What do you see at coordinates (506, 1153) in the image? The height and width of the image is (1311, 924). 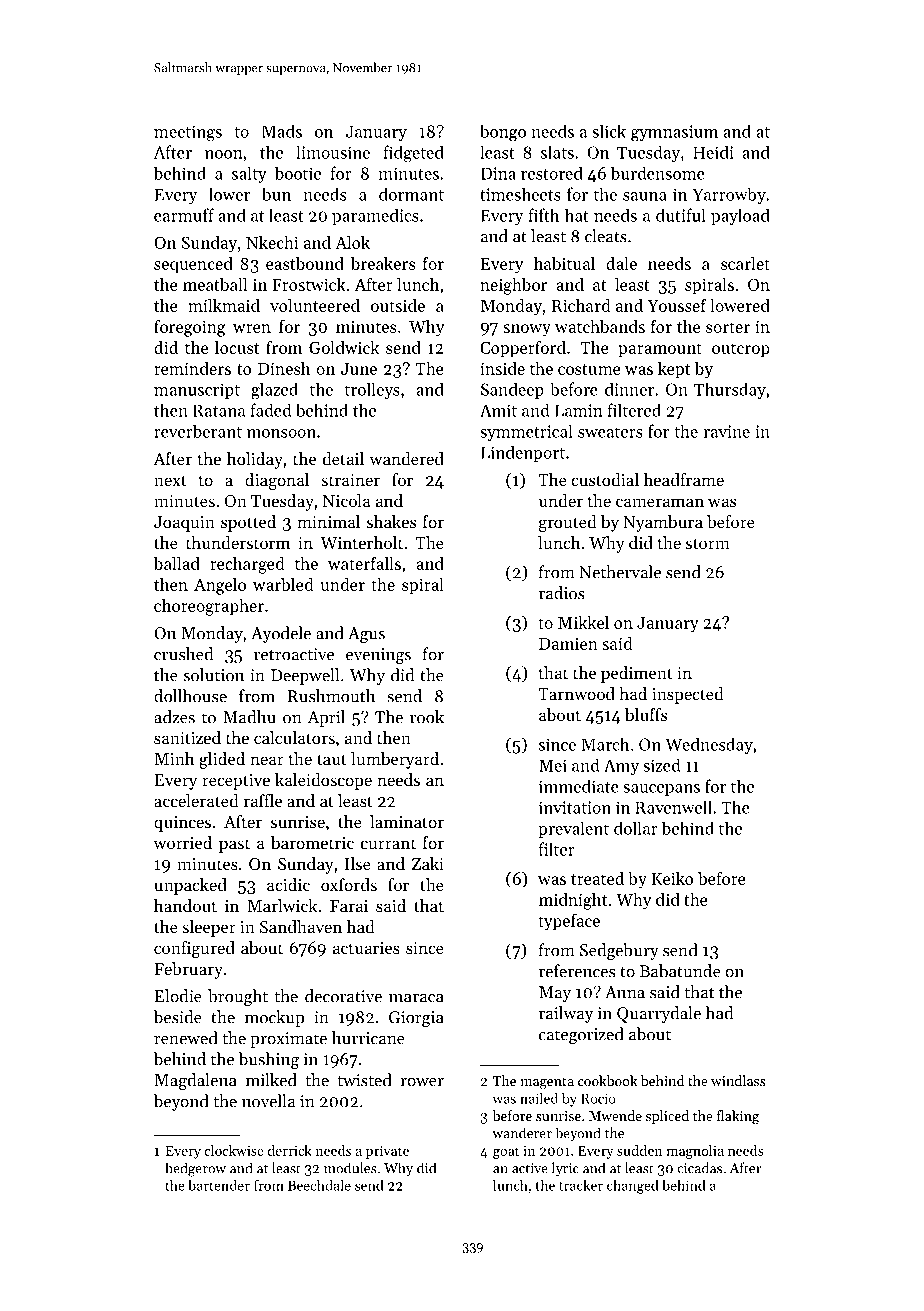 I see `goat` at bounding box center [506, 1153].
